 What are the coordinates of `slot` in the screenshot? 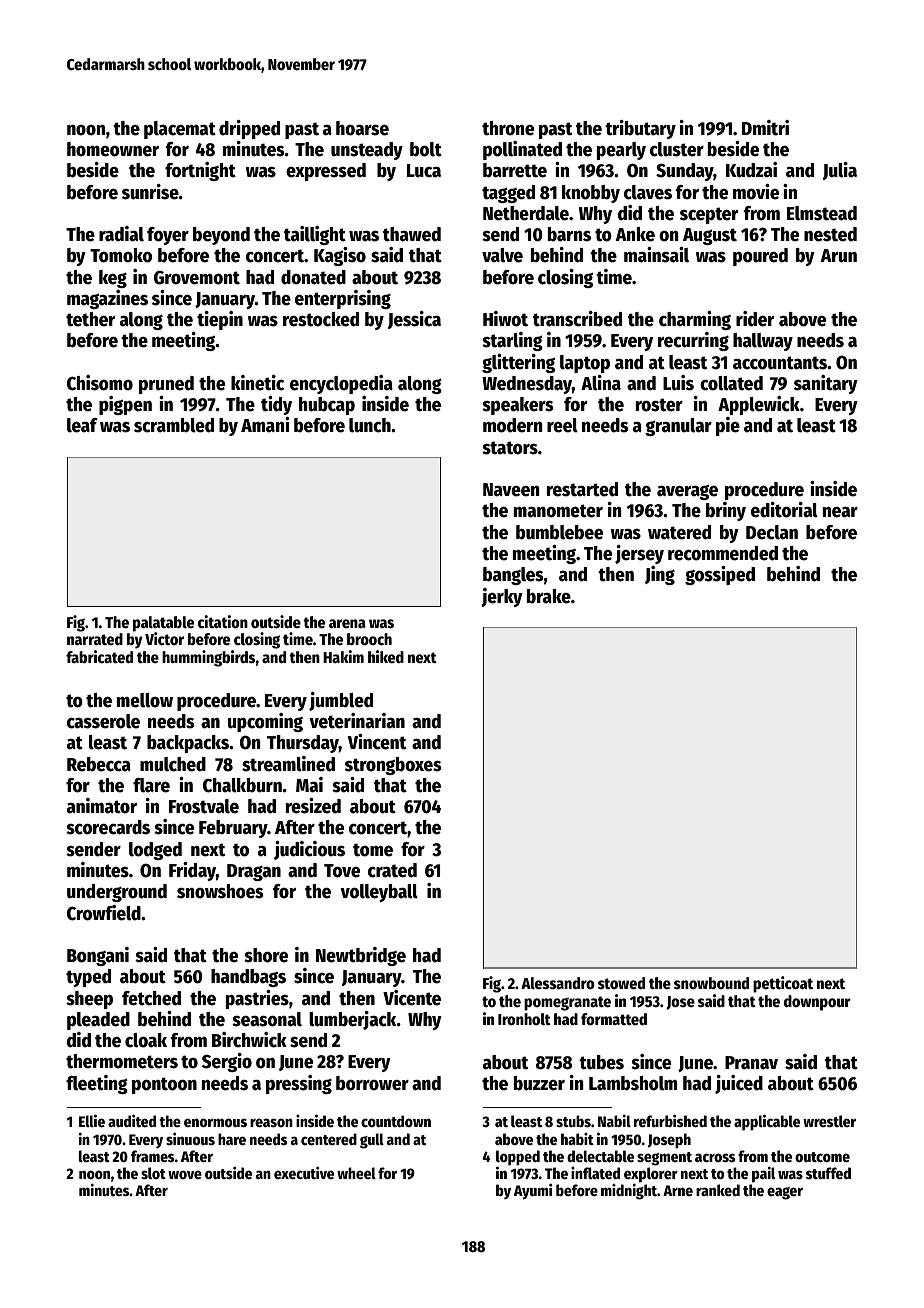 It's located at (153, 1173).
